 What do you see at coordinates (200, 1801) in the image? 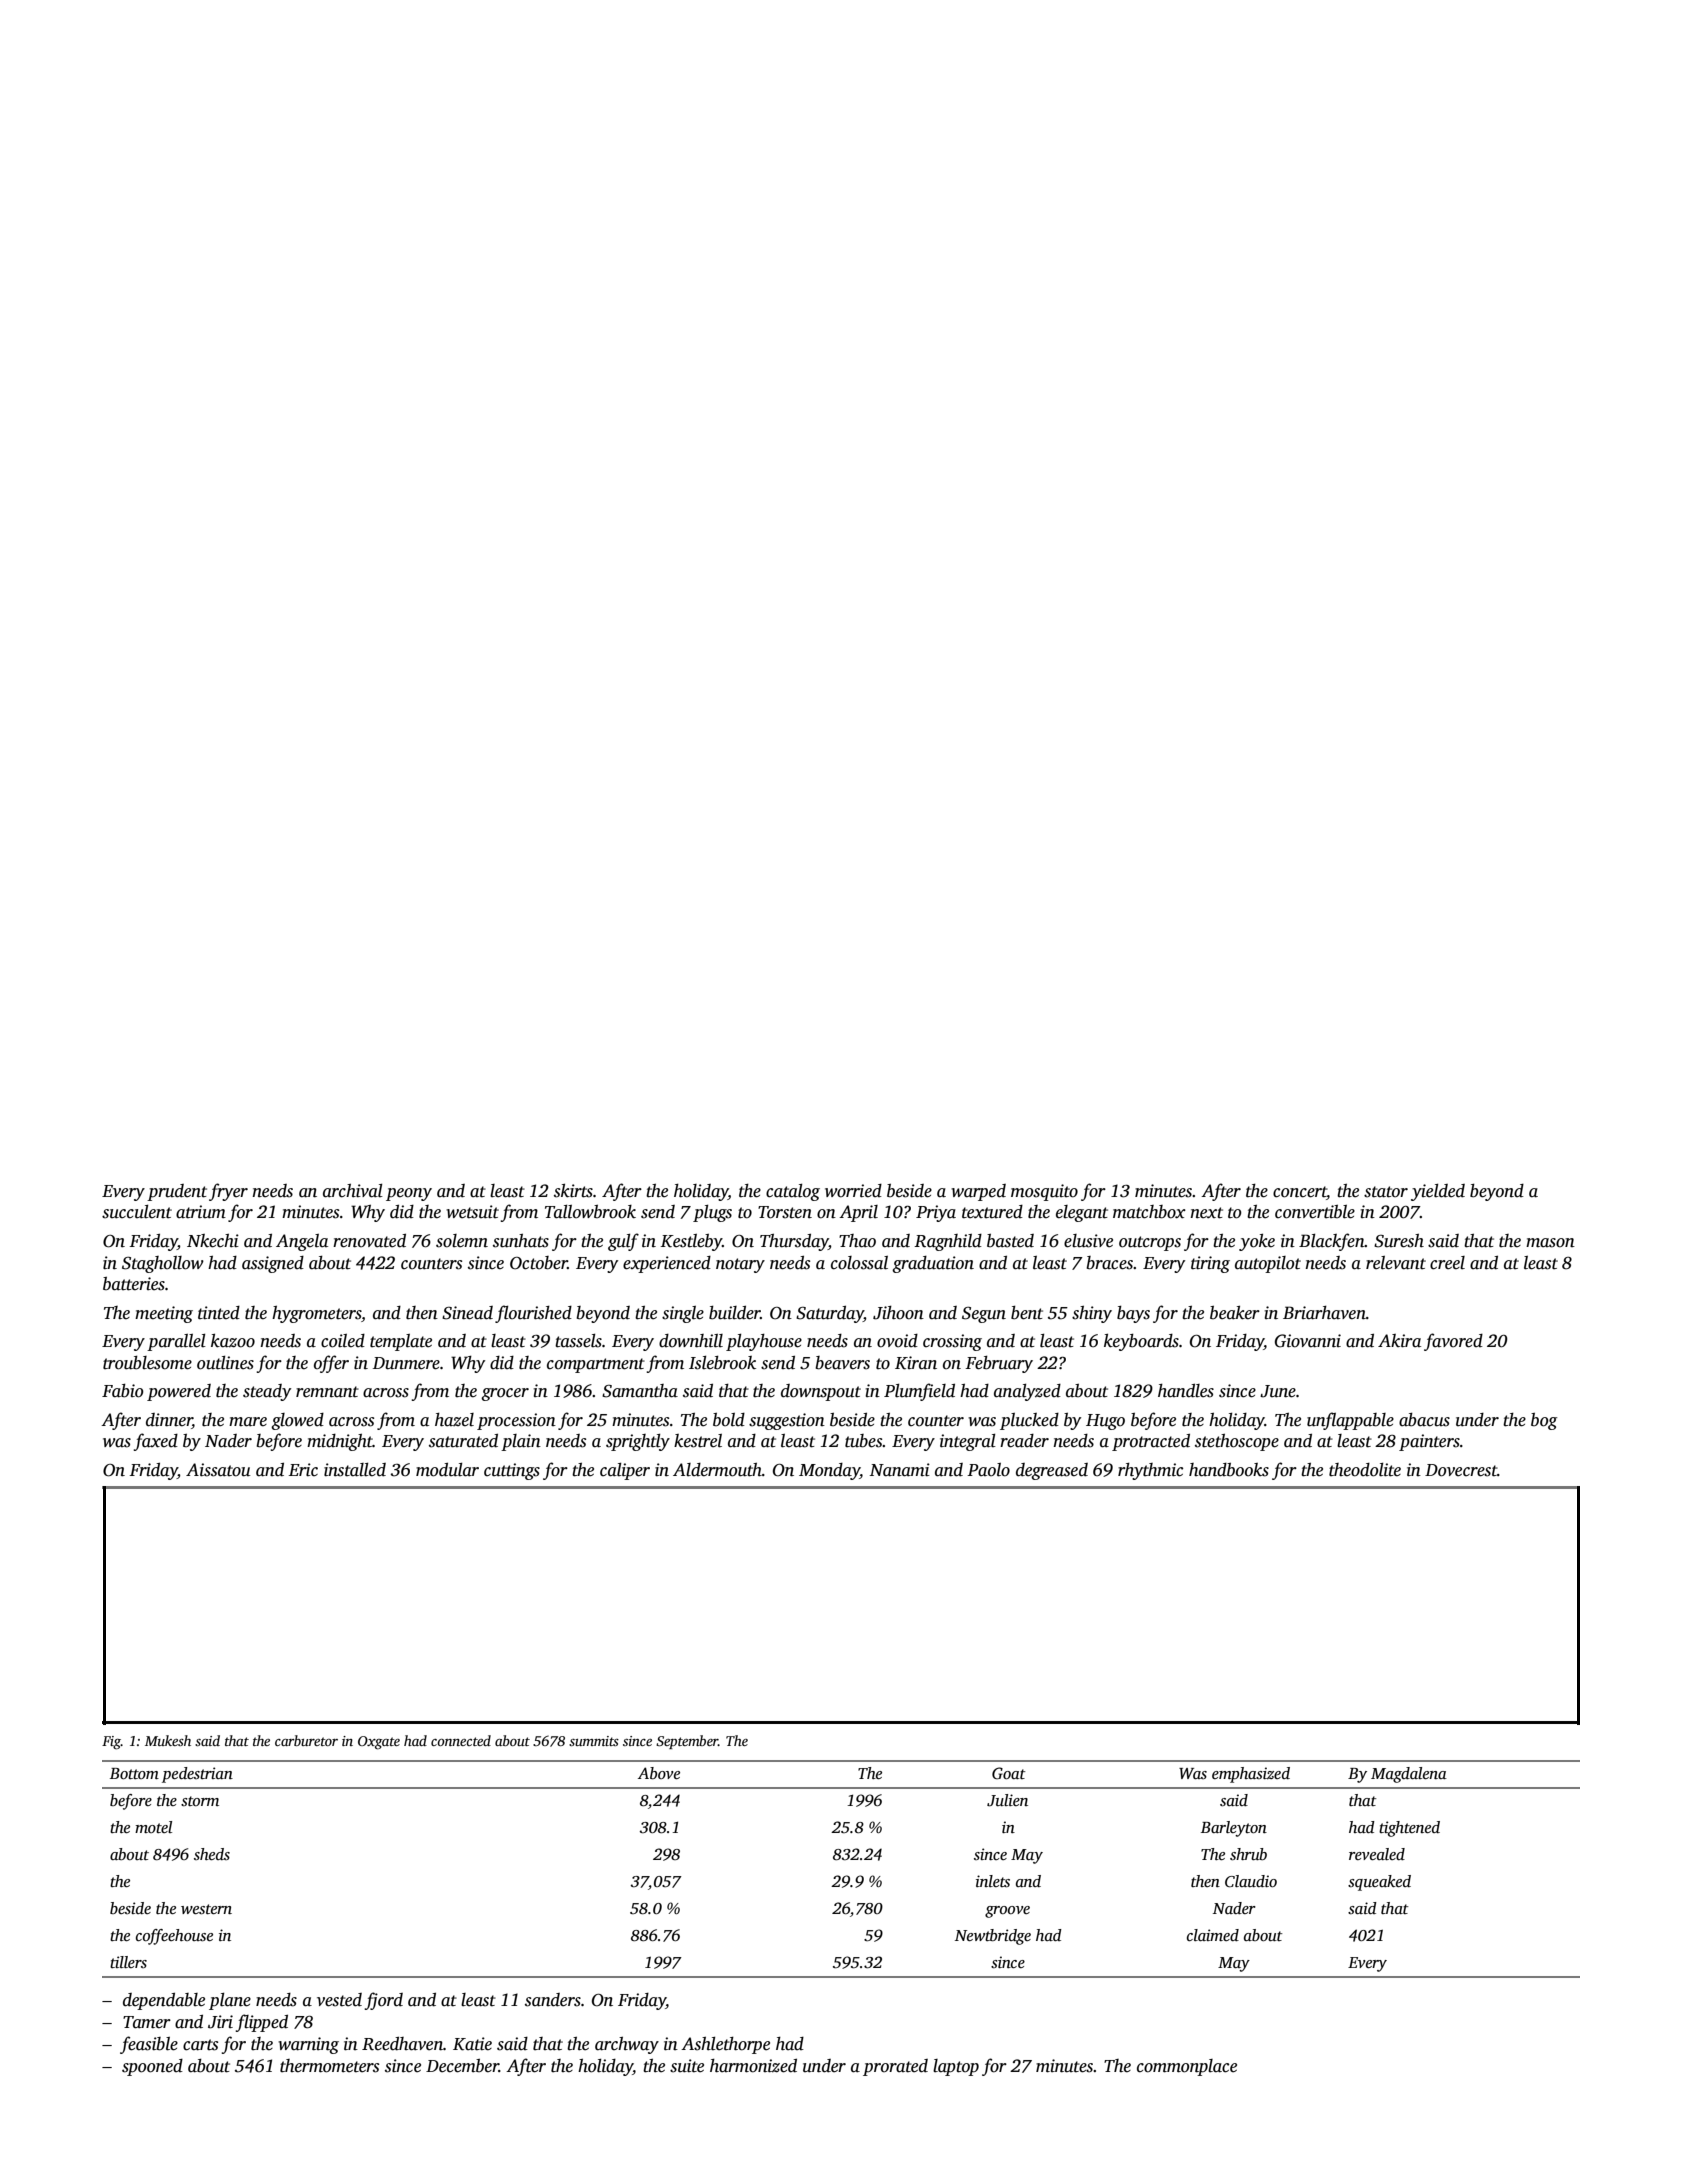
I see `storm` at bounding box center [200, 1801].
